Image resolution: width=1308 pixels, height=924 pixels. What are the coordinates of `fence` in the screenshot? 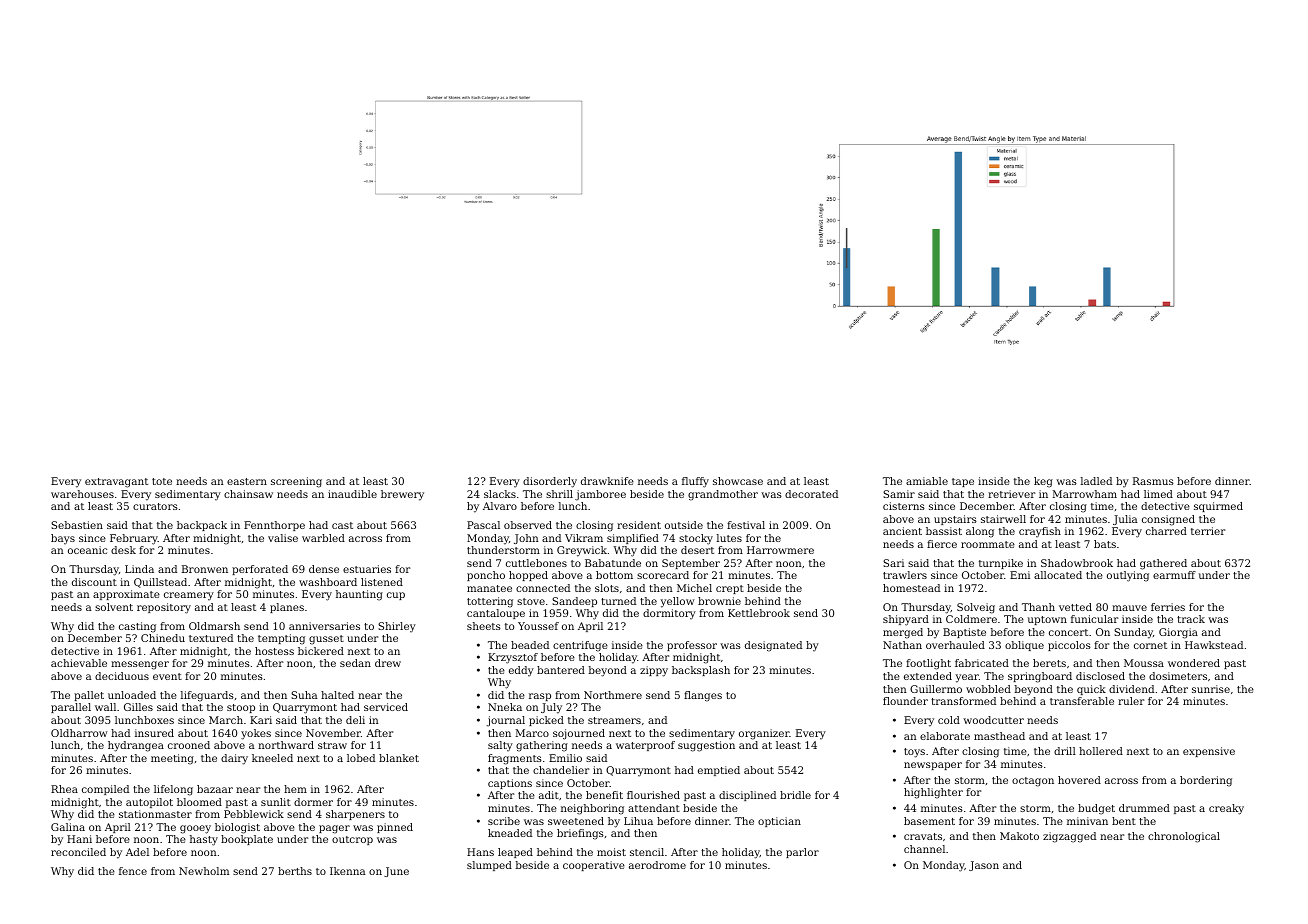 It's located at (133, 871).
